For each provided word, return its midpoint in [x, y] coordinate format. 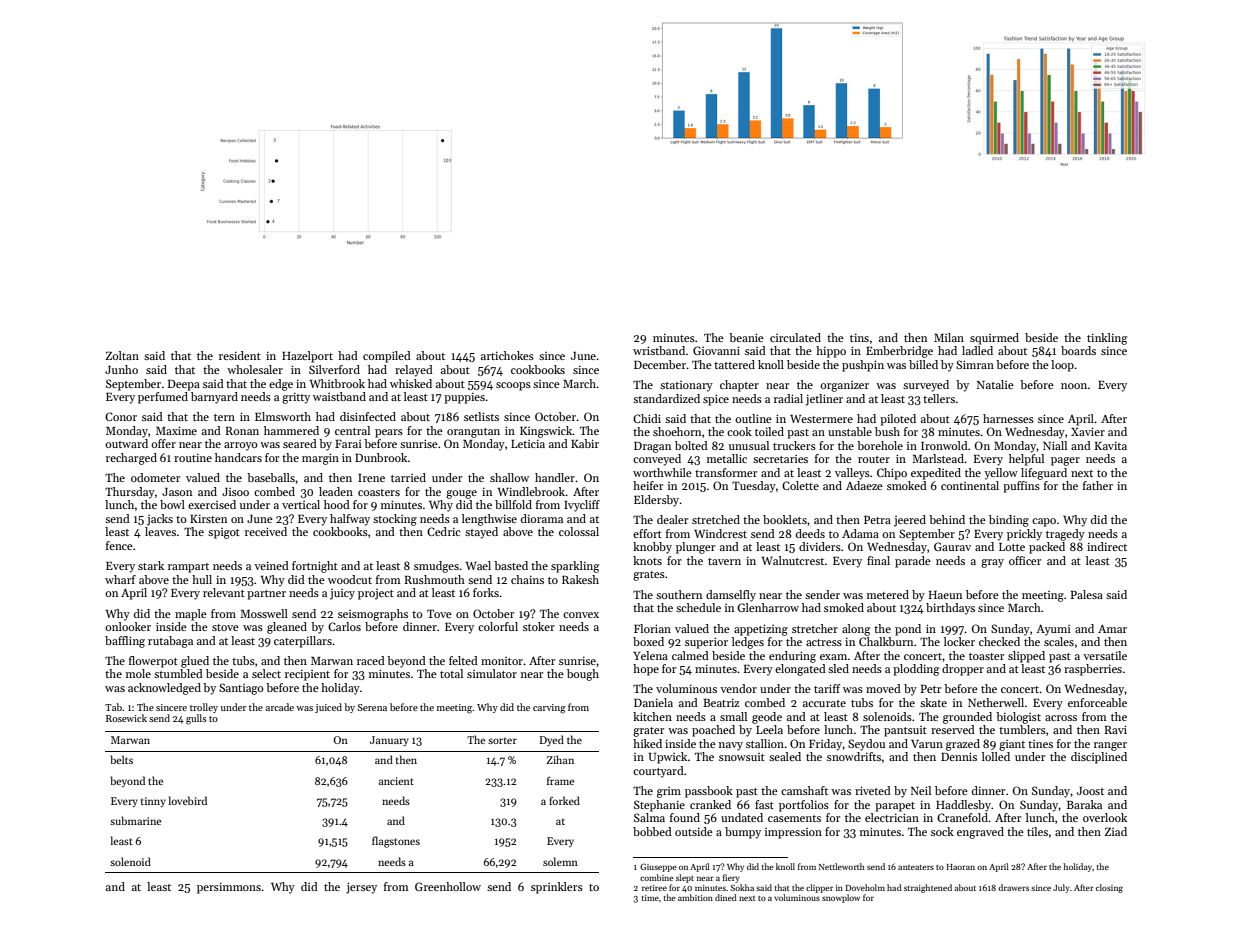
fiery [731, 878]
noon [1074, 386]
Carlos [344, 626]
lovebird [188, 800]
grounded [967, 718]
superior [706, 643]
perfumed [163, 398]
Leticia [528, 444]
